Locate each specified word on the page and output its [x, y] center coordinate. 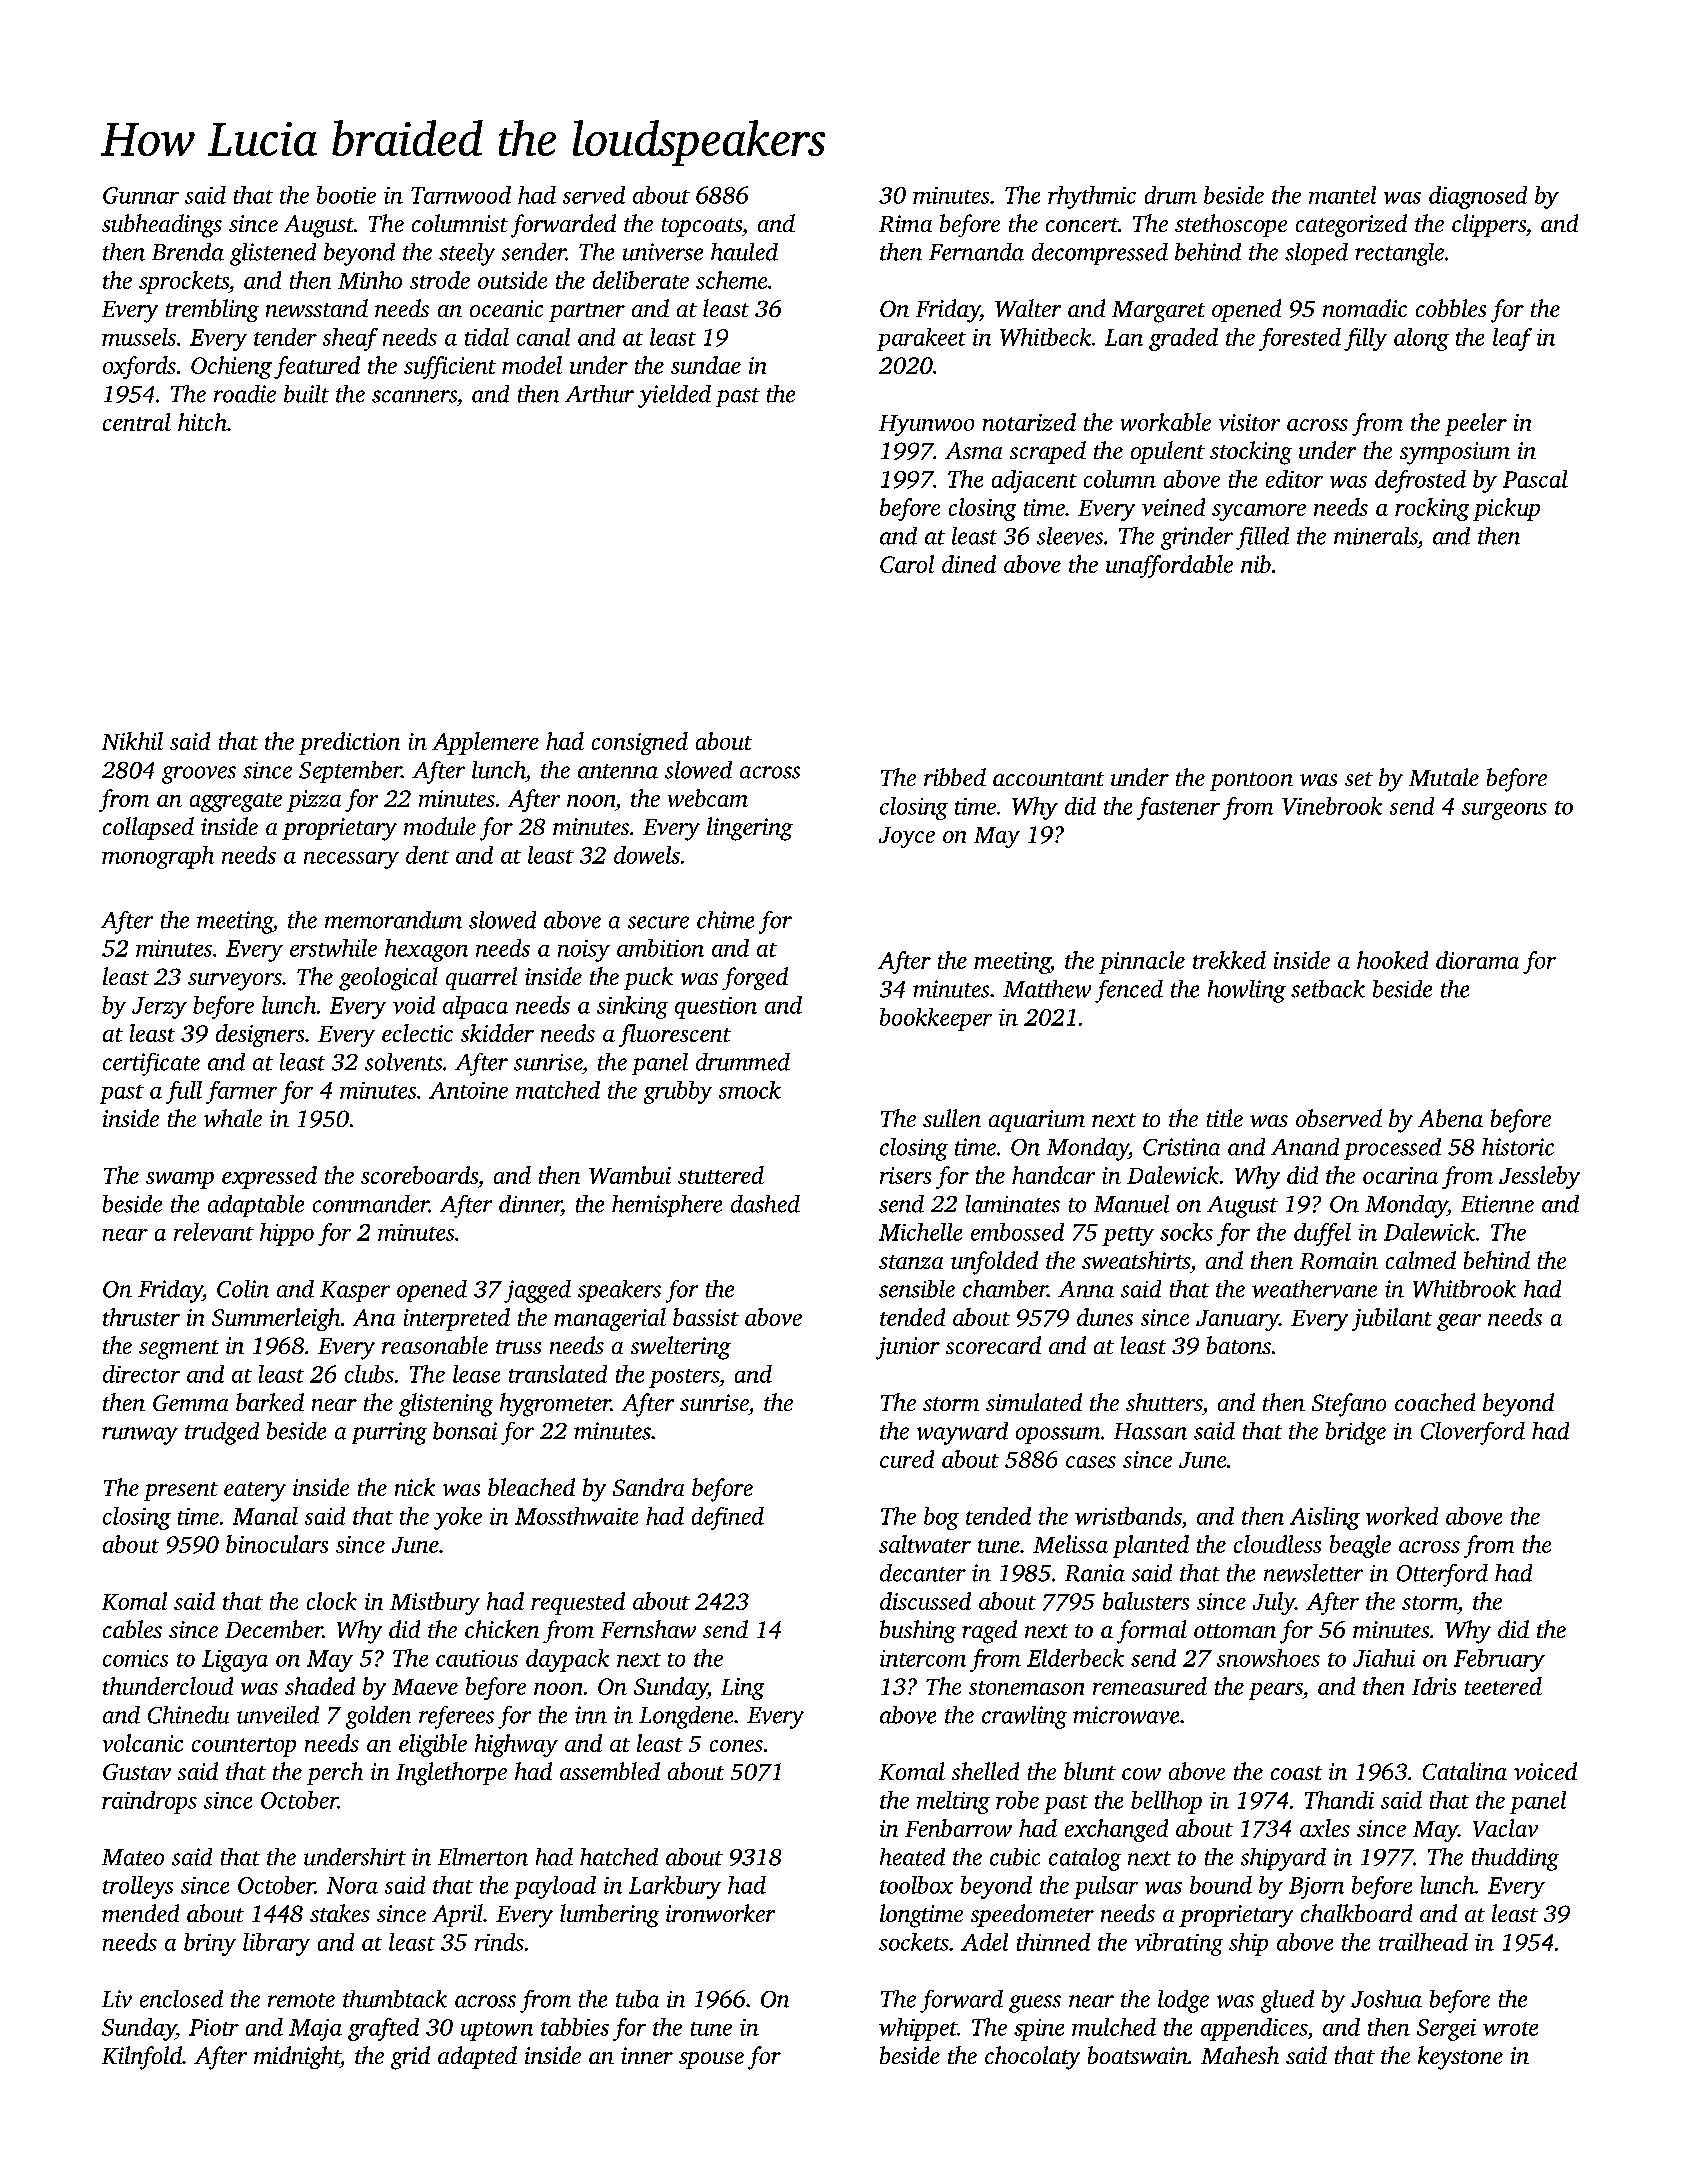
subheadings [162, 226]
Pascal [1535, 479]
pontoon [1251, 781]
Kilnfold [142, 2058]
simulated [1034, 1402]
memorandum [393, 920]
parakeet [921, 339]
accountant [1048, 779]
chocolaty [1032, 2058]
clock [332, 1601]
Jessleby [1539, 1177]
